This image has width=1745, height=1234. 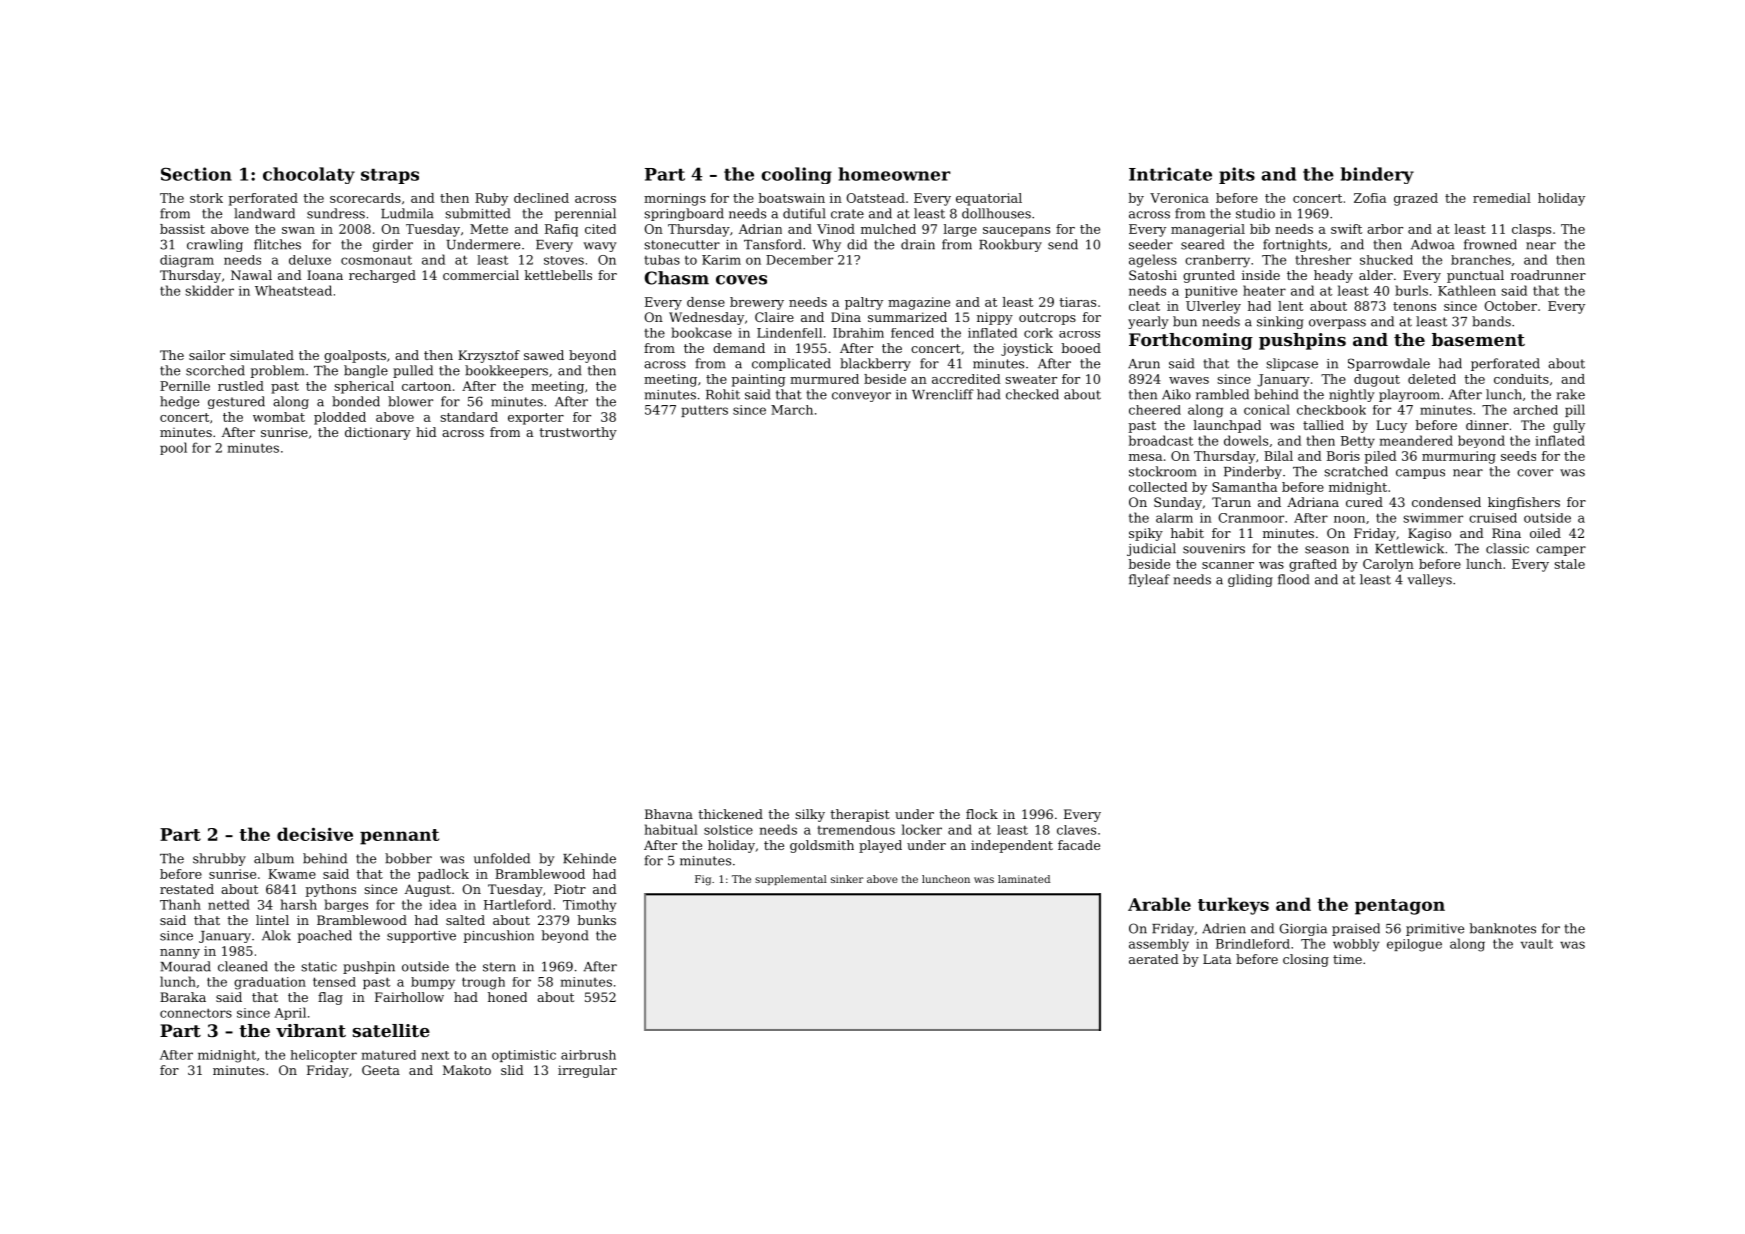 What do you see at coordinates (682, 245) in the image?
I see `stonecutter` at bounding box center [682, 245].
